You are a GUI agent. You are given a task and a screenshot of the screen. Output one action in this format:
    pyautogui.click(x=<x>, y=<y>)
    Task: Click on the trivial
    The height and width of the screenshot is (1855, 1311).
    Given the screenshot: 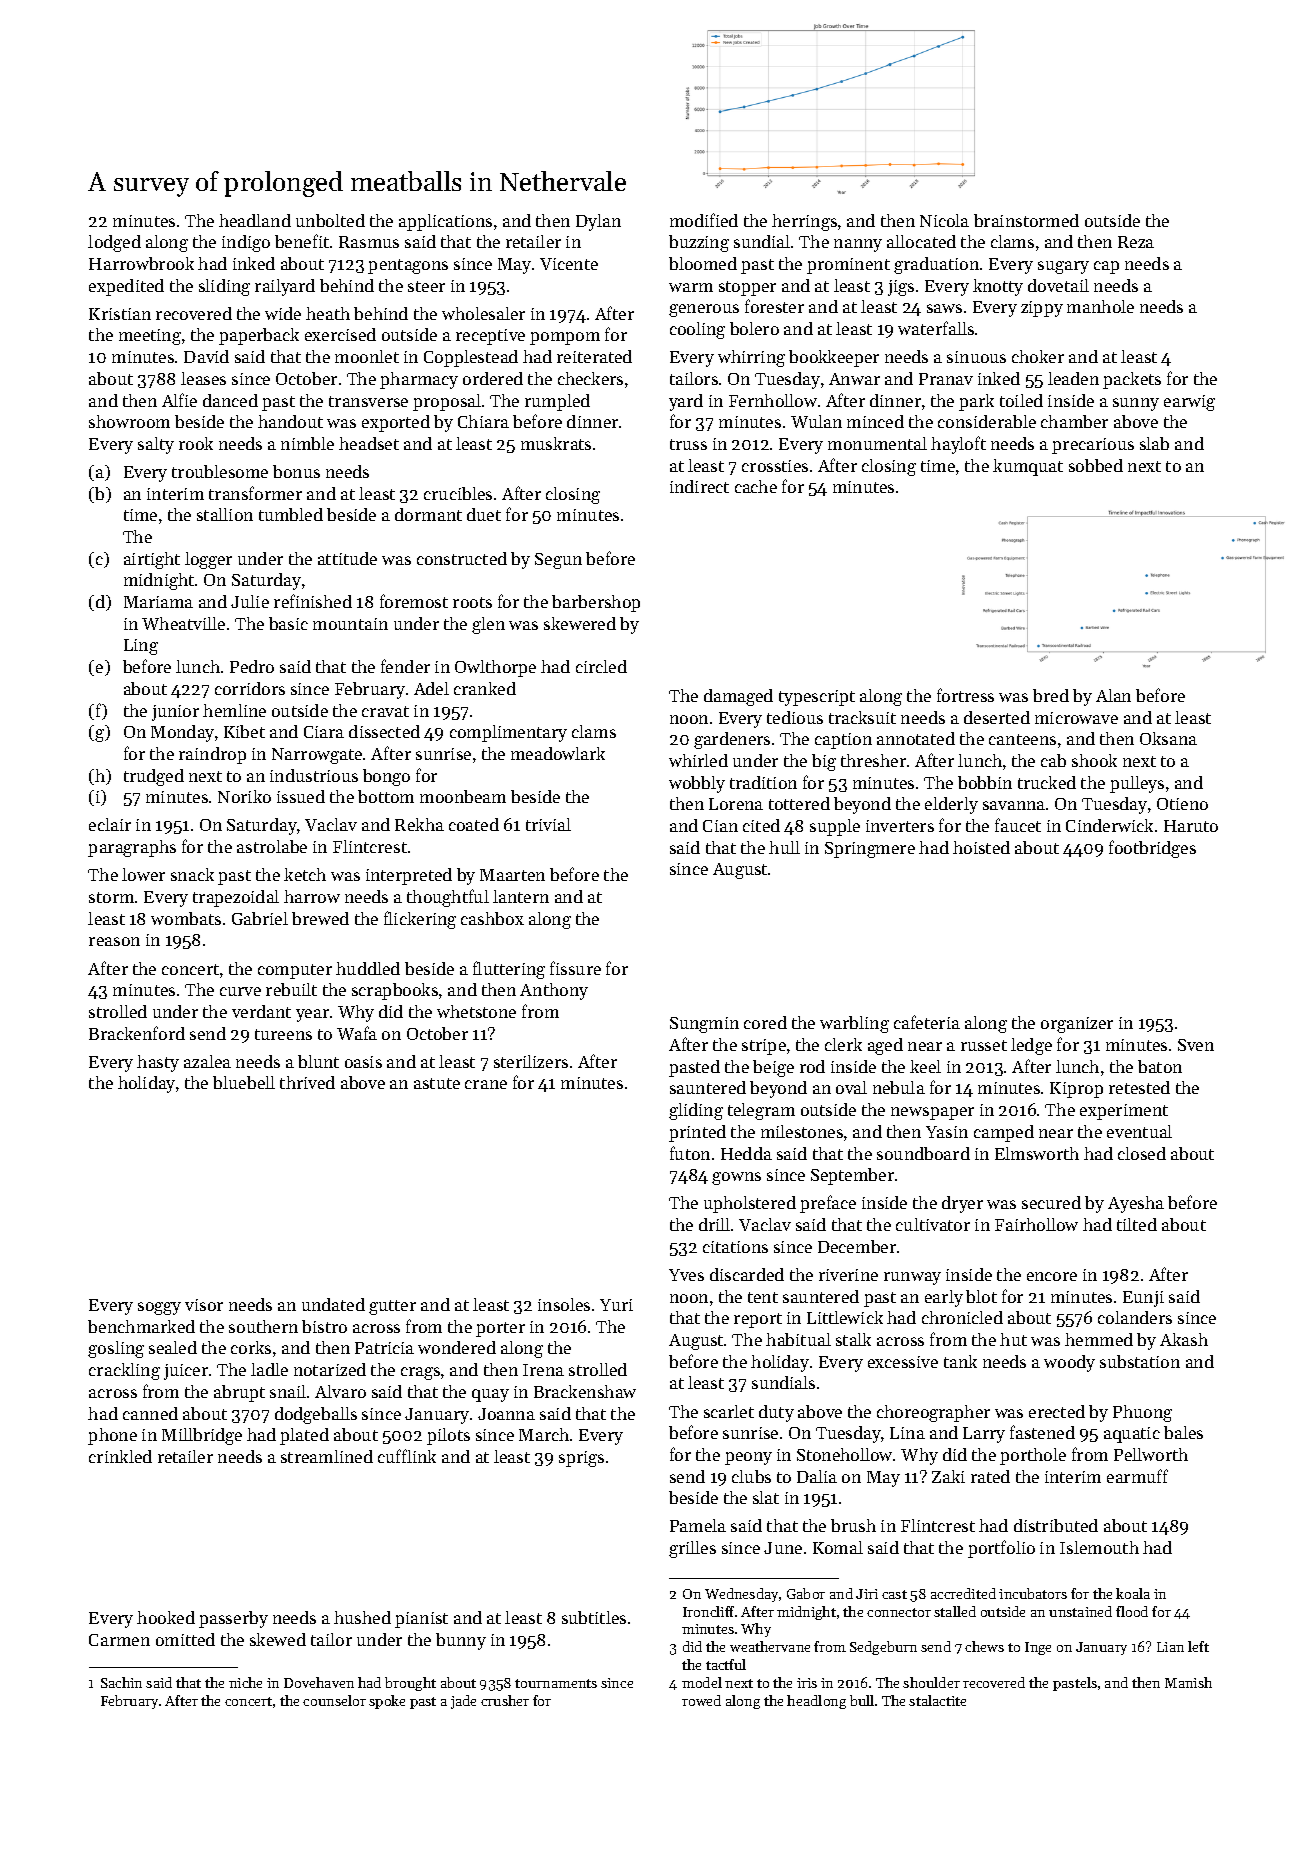 What is the action you would take?
    pyautogui.click(x=548, y=824)
